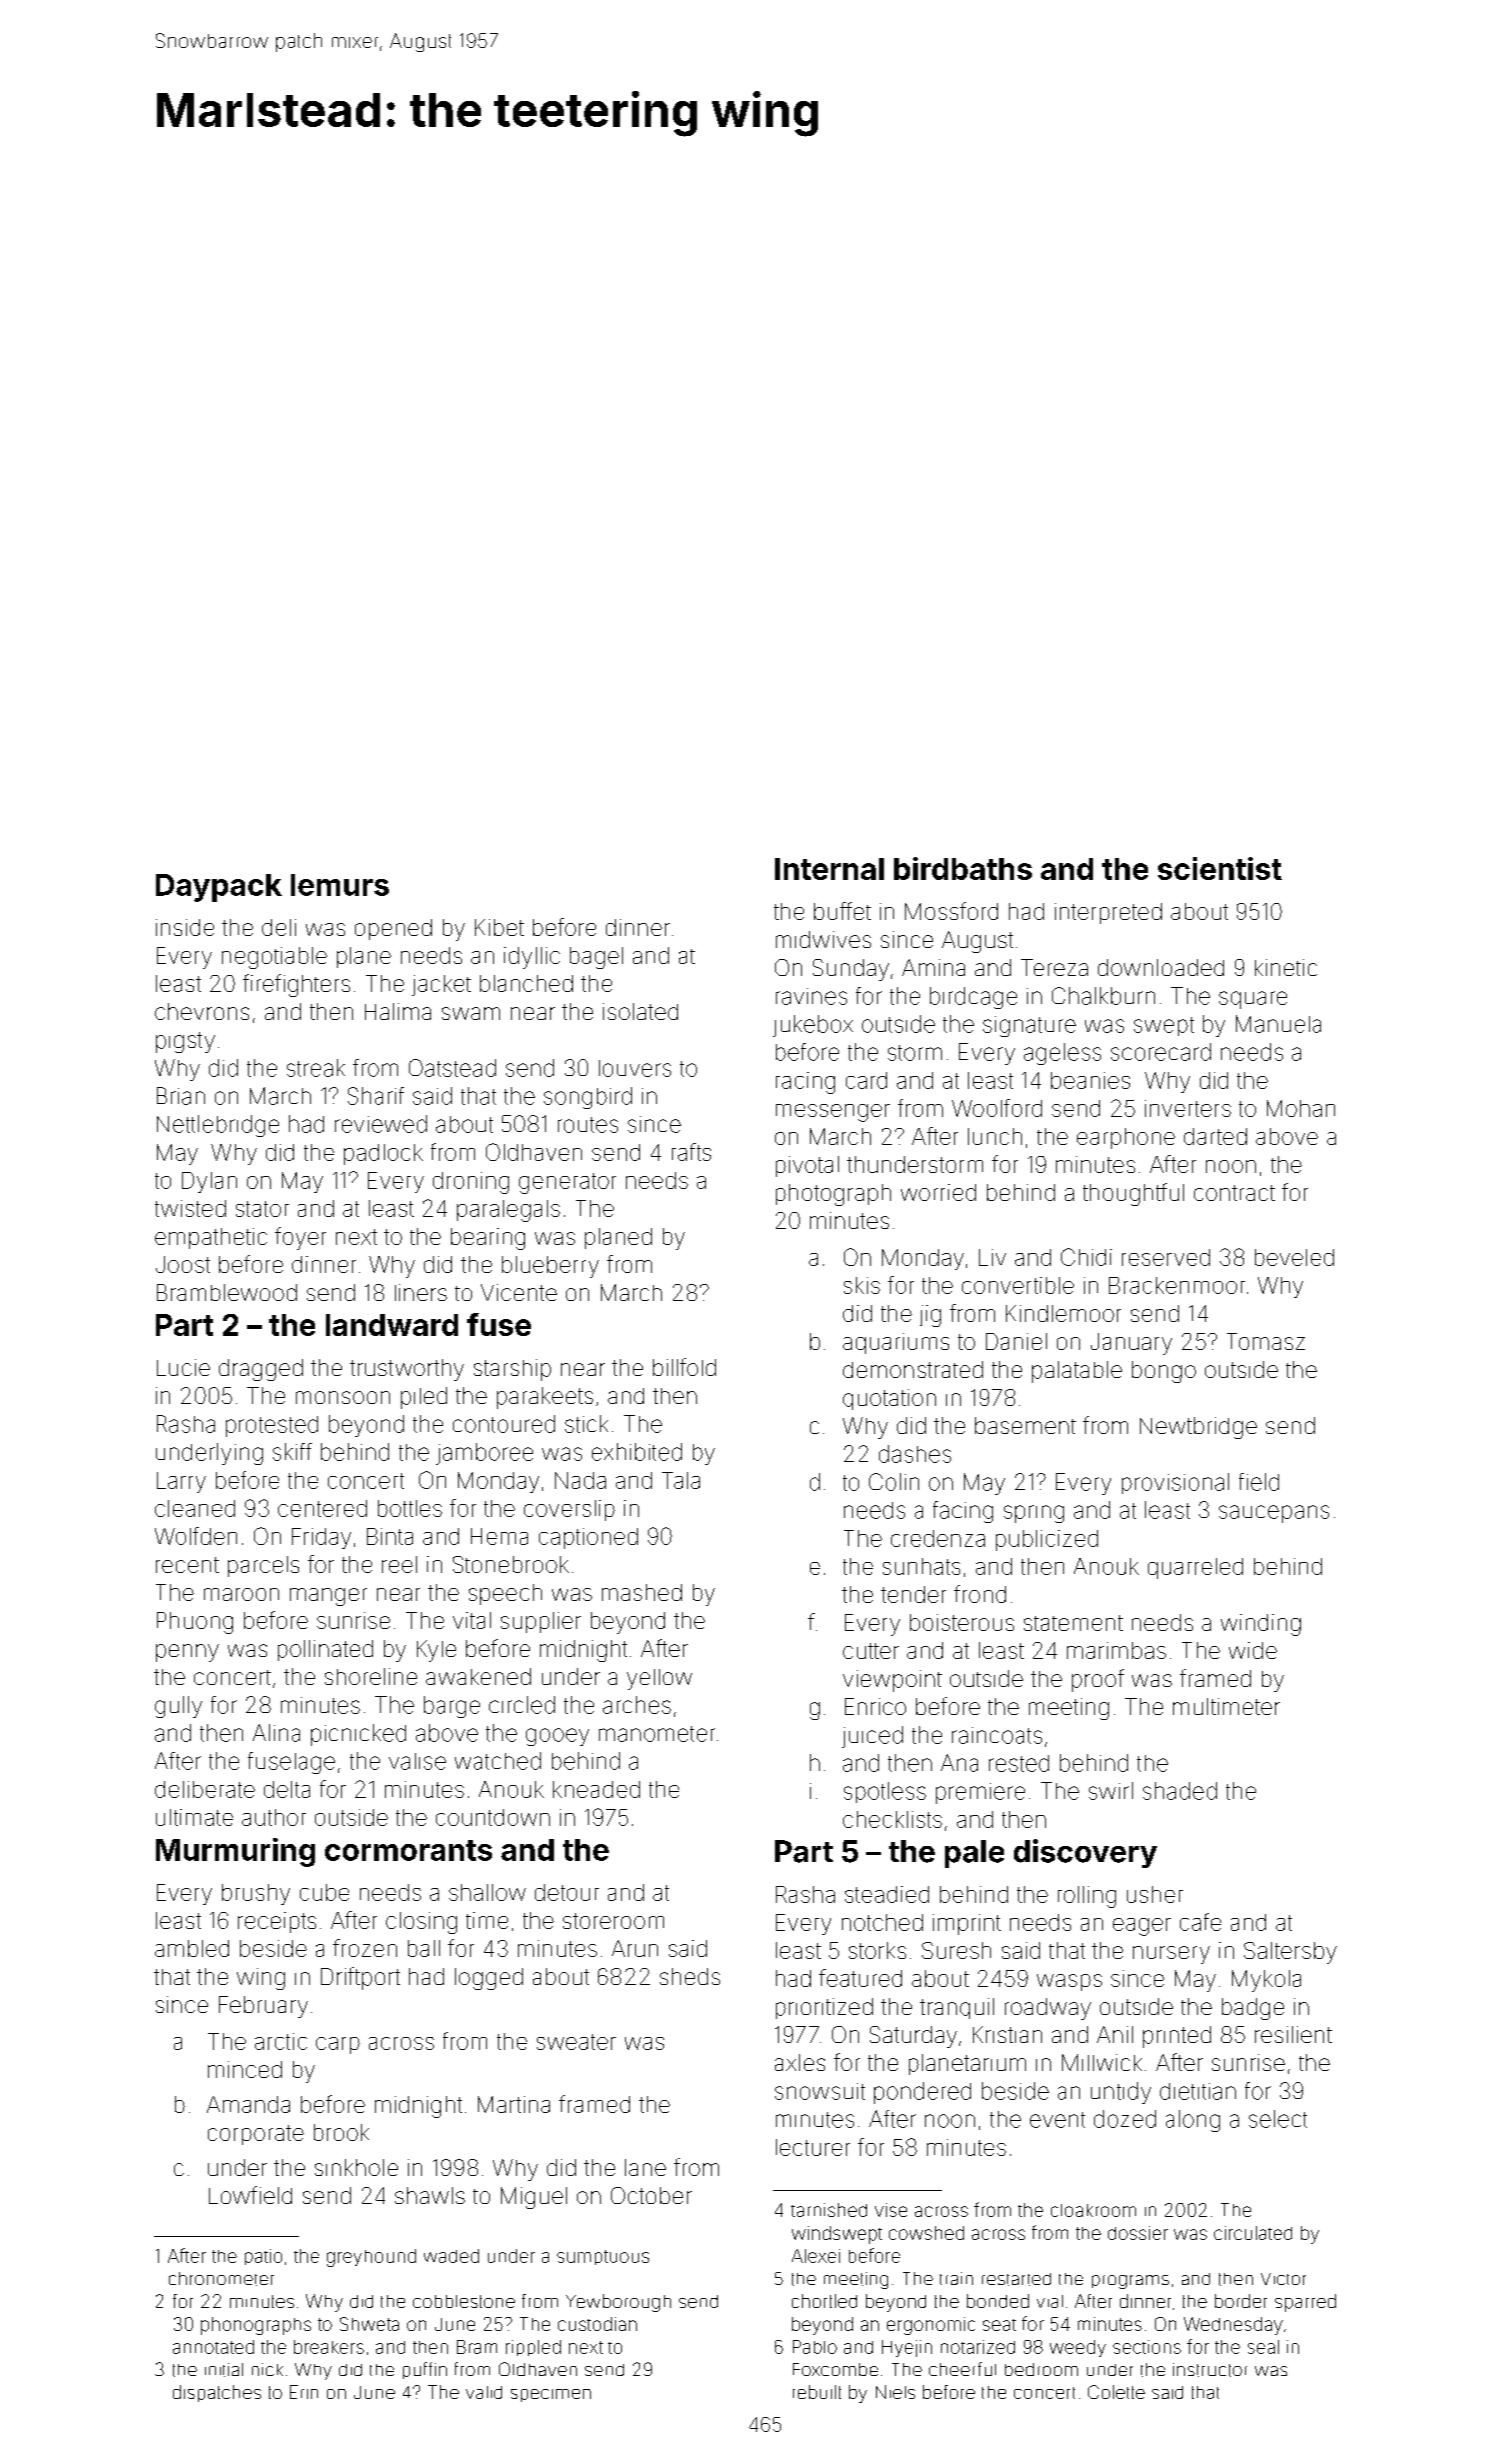 The image size is (1496, 2464). Describe the element at coordinates (219, 888) in the document. I see `Daypack` at that location.
